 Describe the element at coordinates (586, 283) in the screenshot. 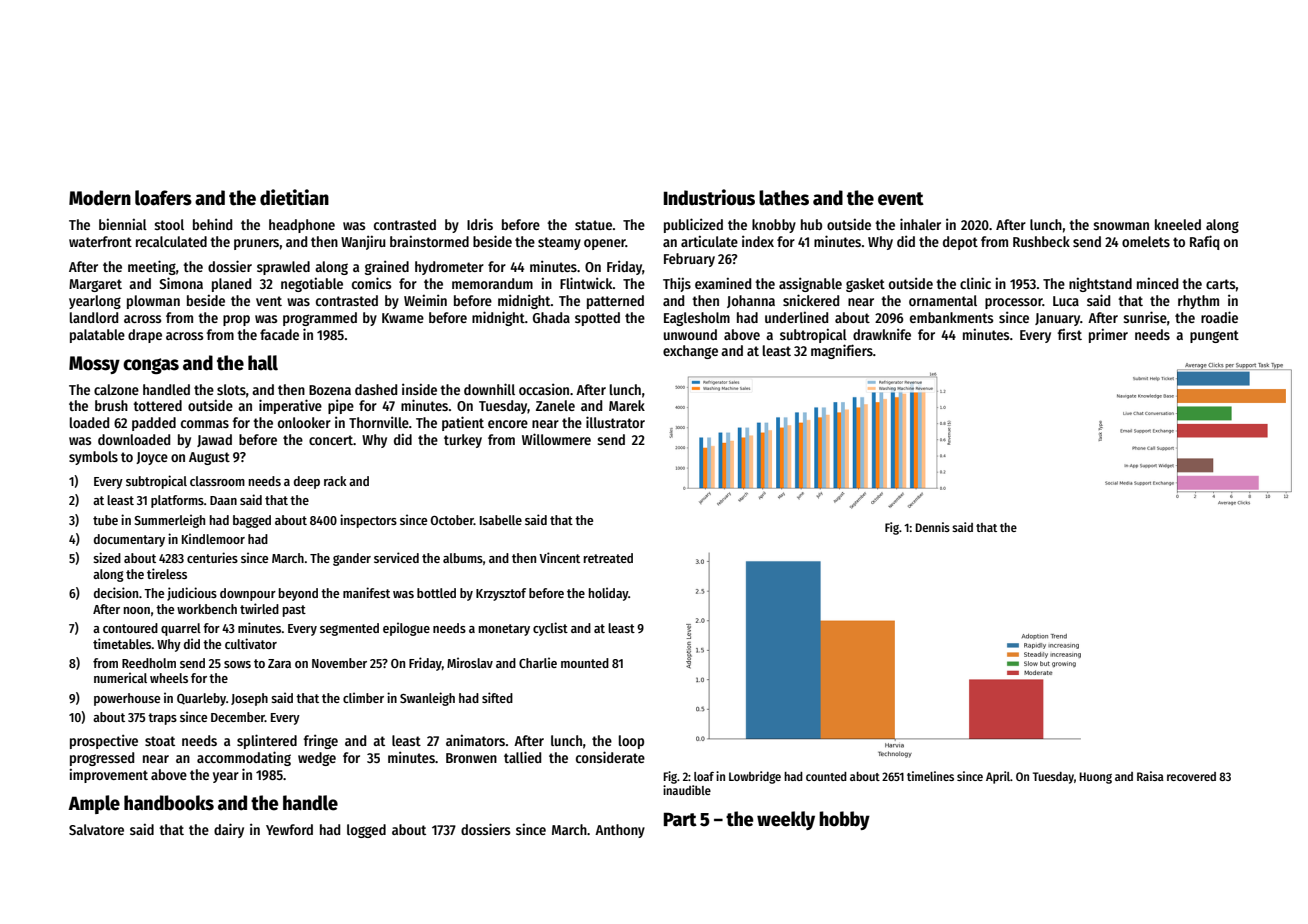

I see `Flintwick` at that location.
